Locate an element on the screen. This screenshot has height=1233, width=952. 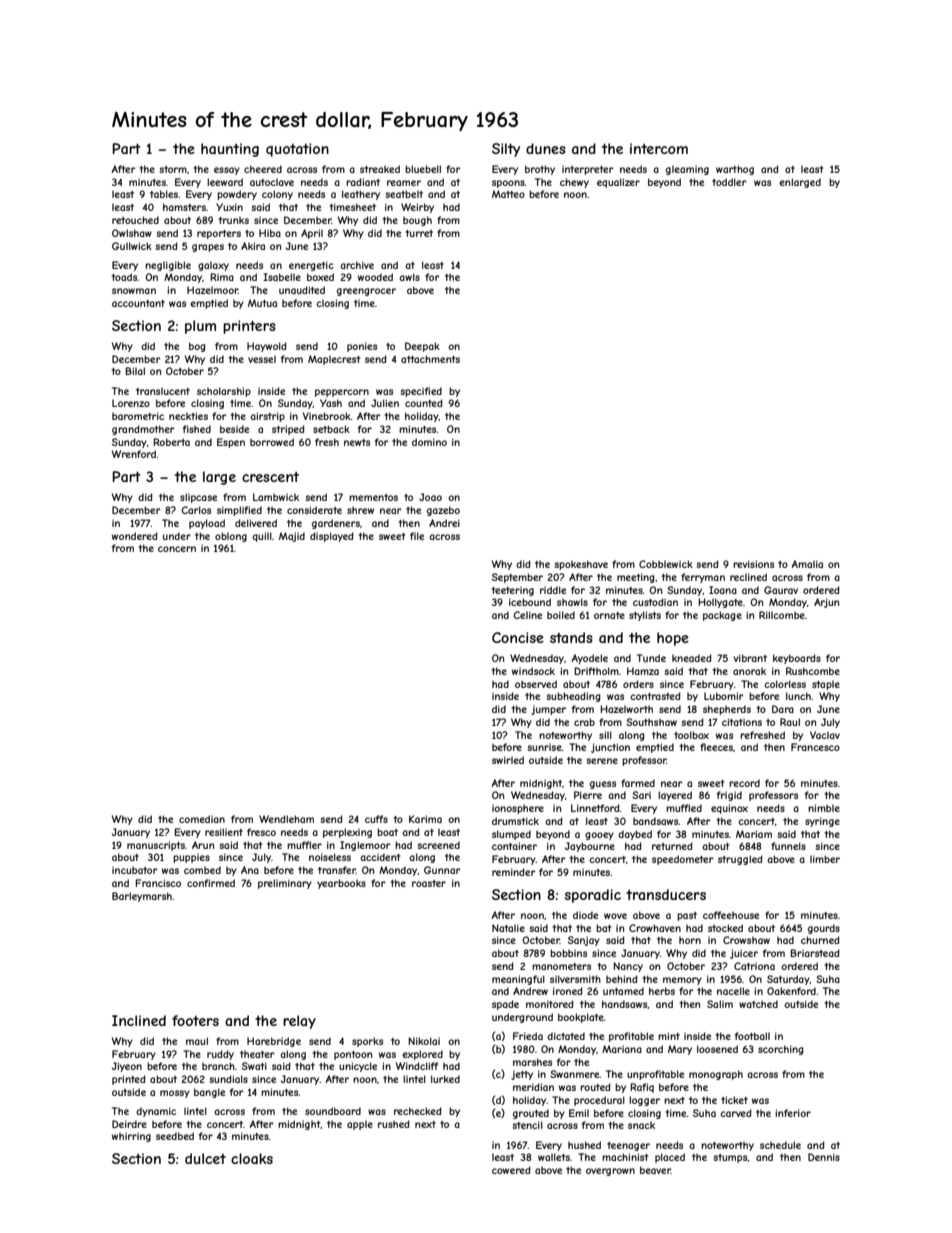
Jiyeon is located at coordinates (127, 1067).
